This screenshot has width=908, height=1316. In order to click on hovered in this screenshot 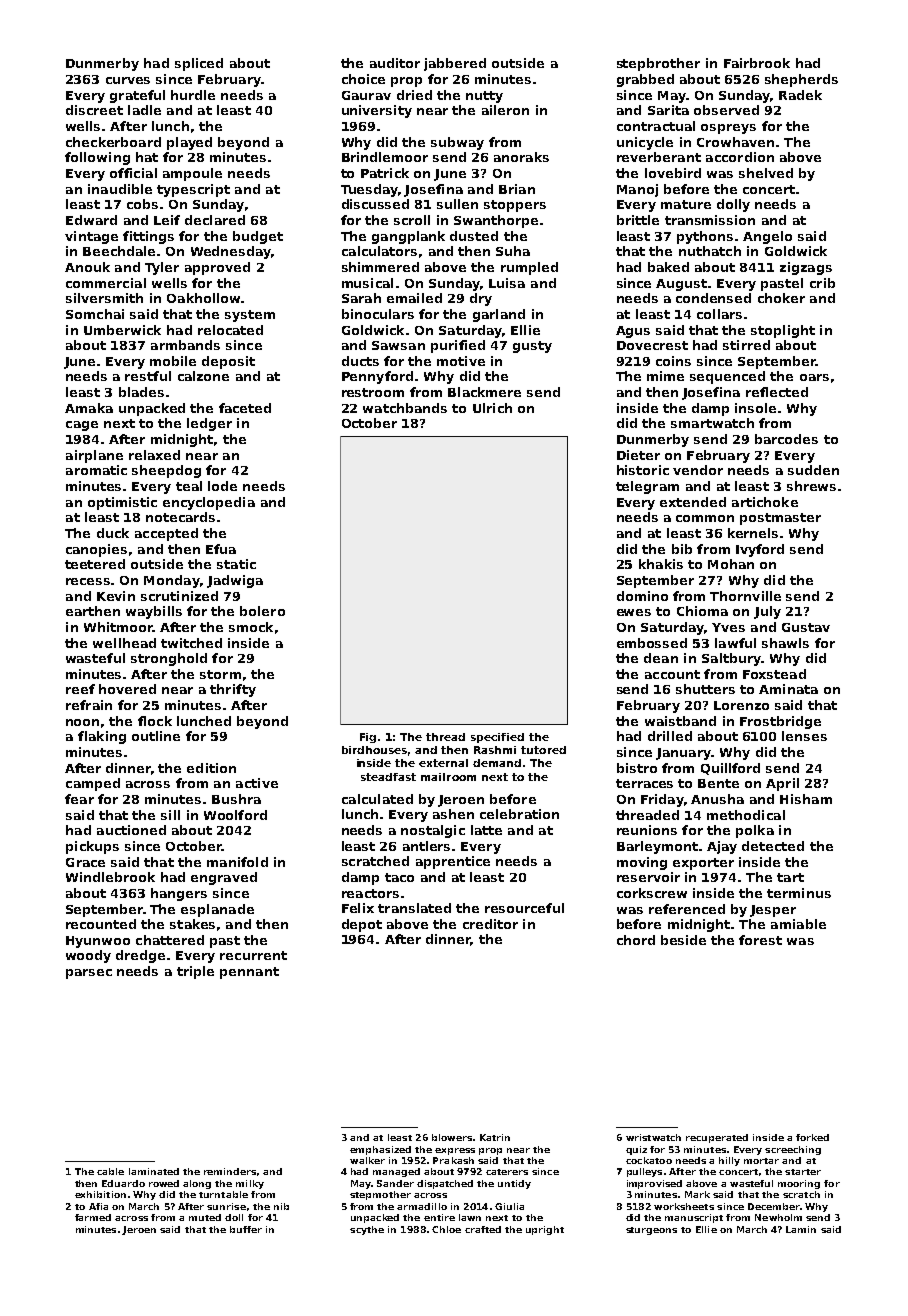, I will do `click(127, 689)`.
